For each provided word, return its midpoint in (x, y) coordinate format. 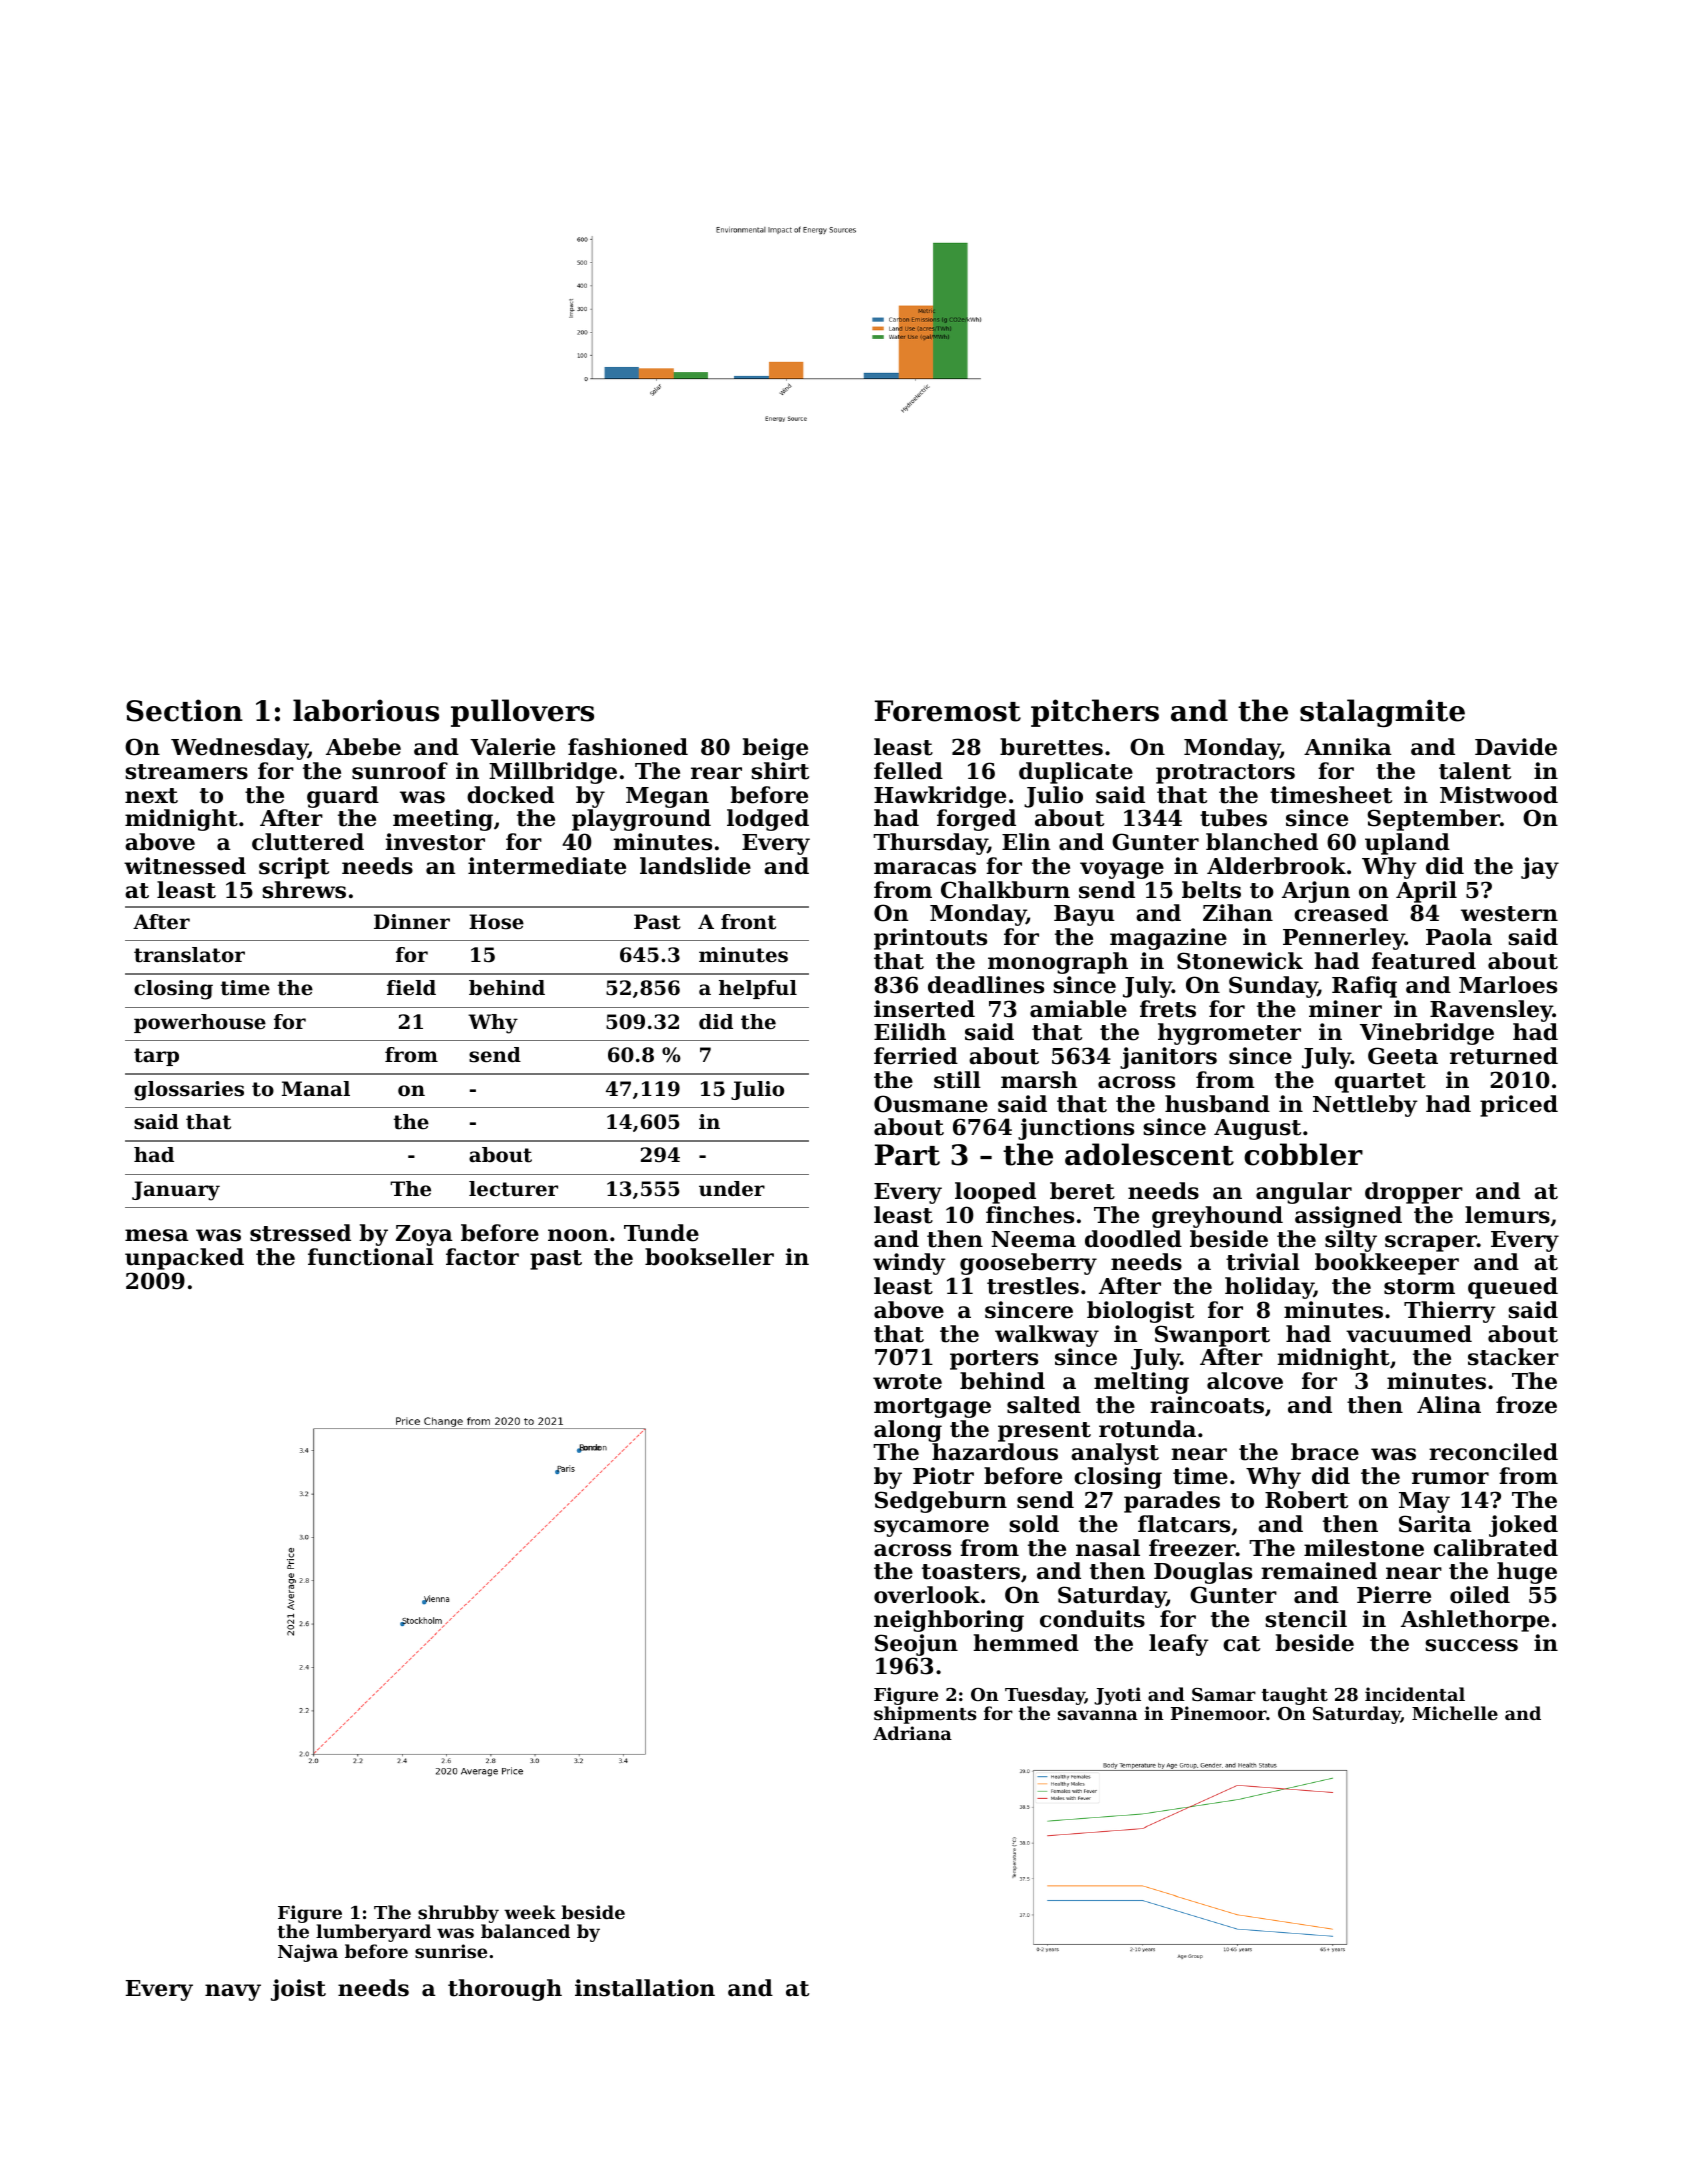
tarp (156, 1057)
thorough (505, 1990)
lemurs (1507, 1215)
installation (645, 1988)
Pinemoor (1219, 1713)
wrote (907, 1382)
